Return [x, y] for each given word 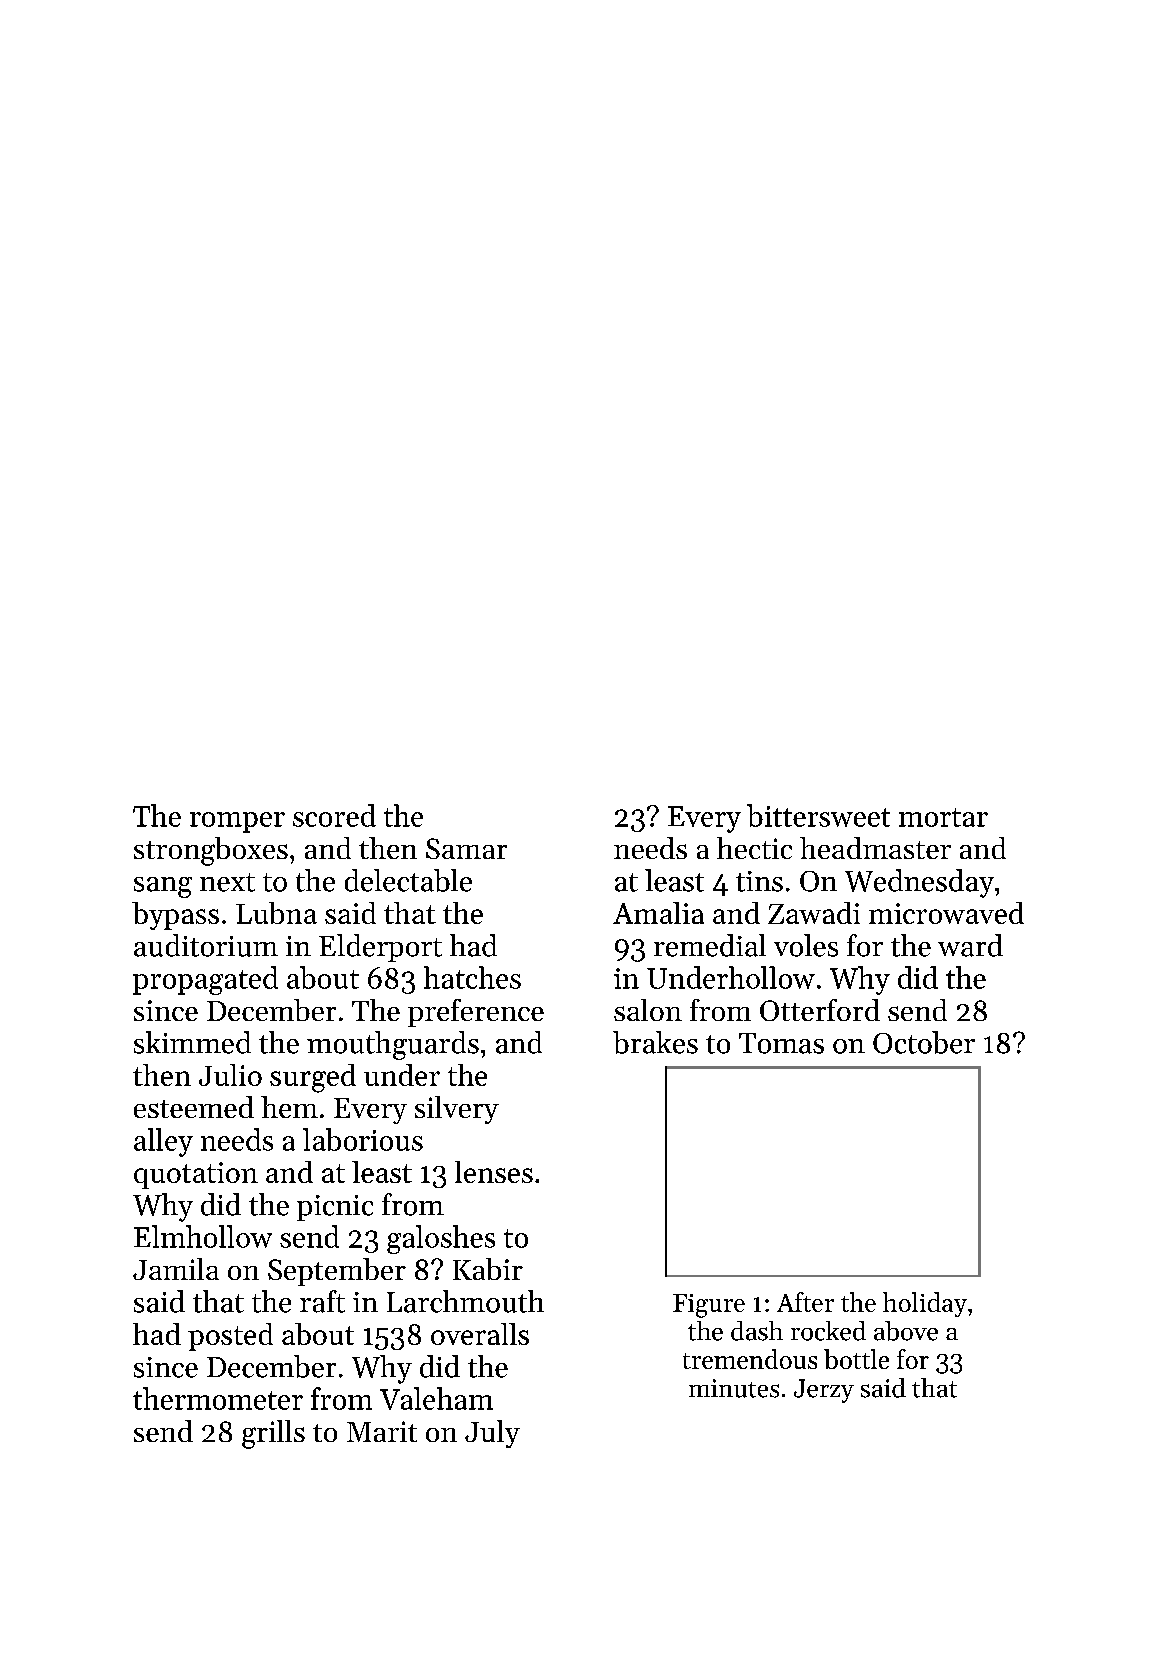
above [906, 1331]
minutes [734, 1388]
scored [334, 815]
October [924, 1042]
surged [313, 1078]
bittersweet [818, 815]
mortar [943, 817]
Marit [382, 1431]
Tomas [781, 1043]
